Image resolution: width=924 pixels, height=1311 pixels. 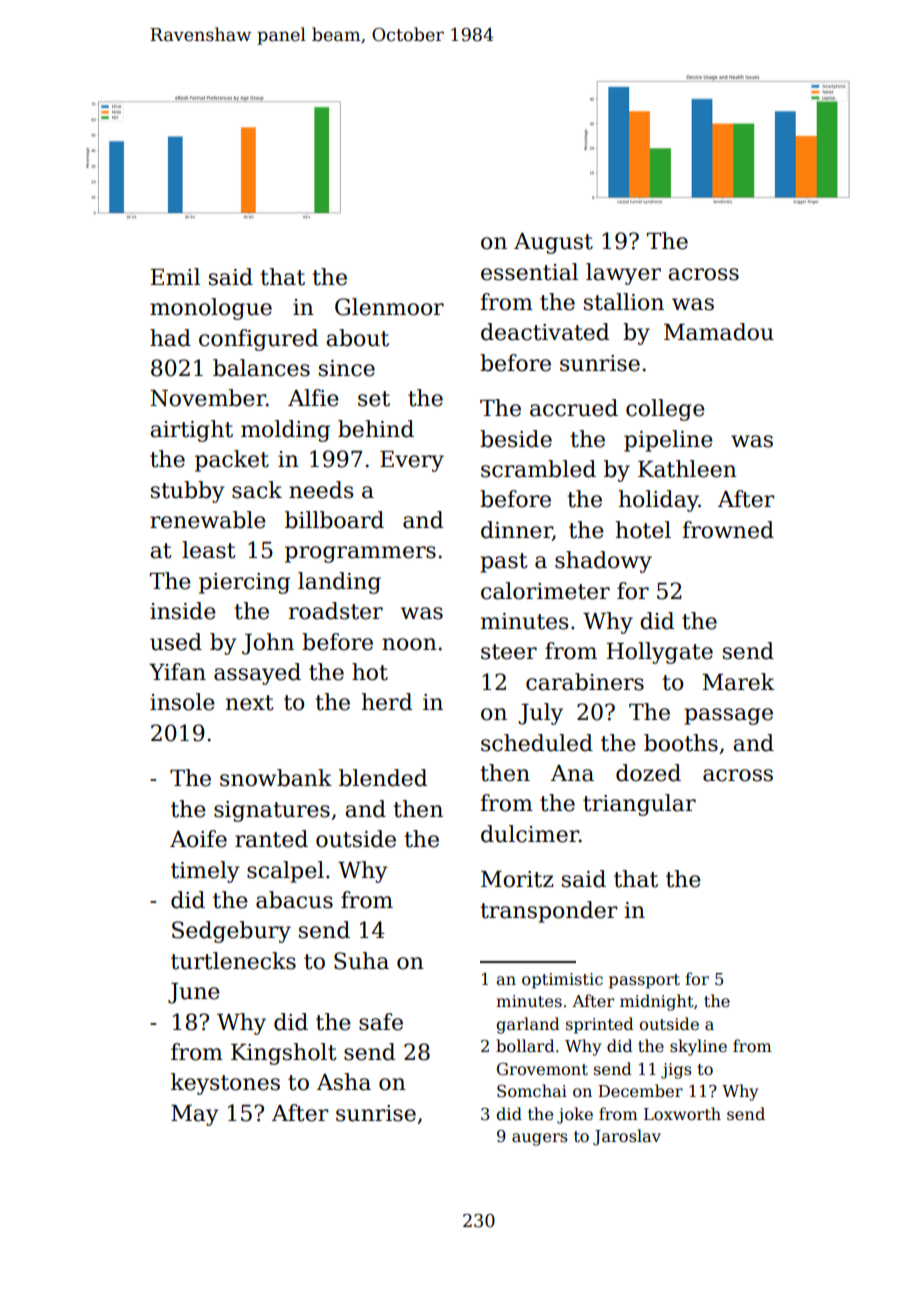 I want to click on keystones, so click(x=225, y=1084).
